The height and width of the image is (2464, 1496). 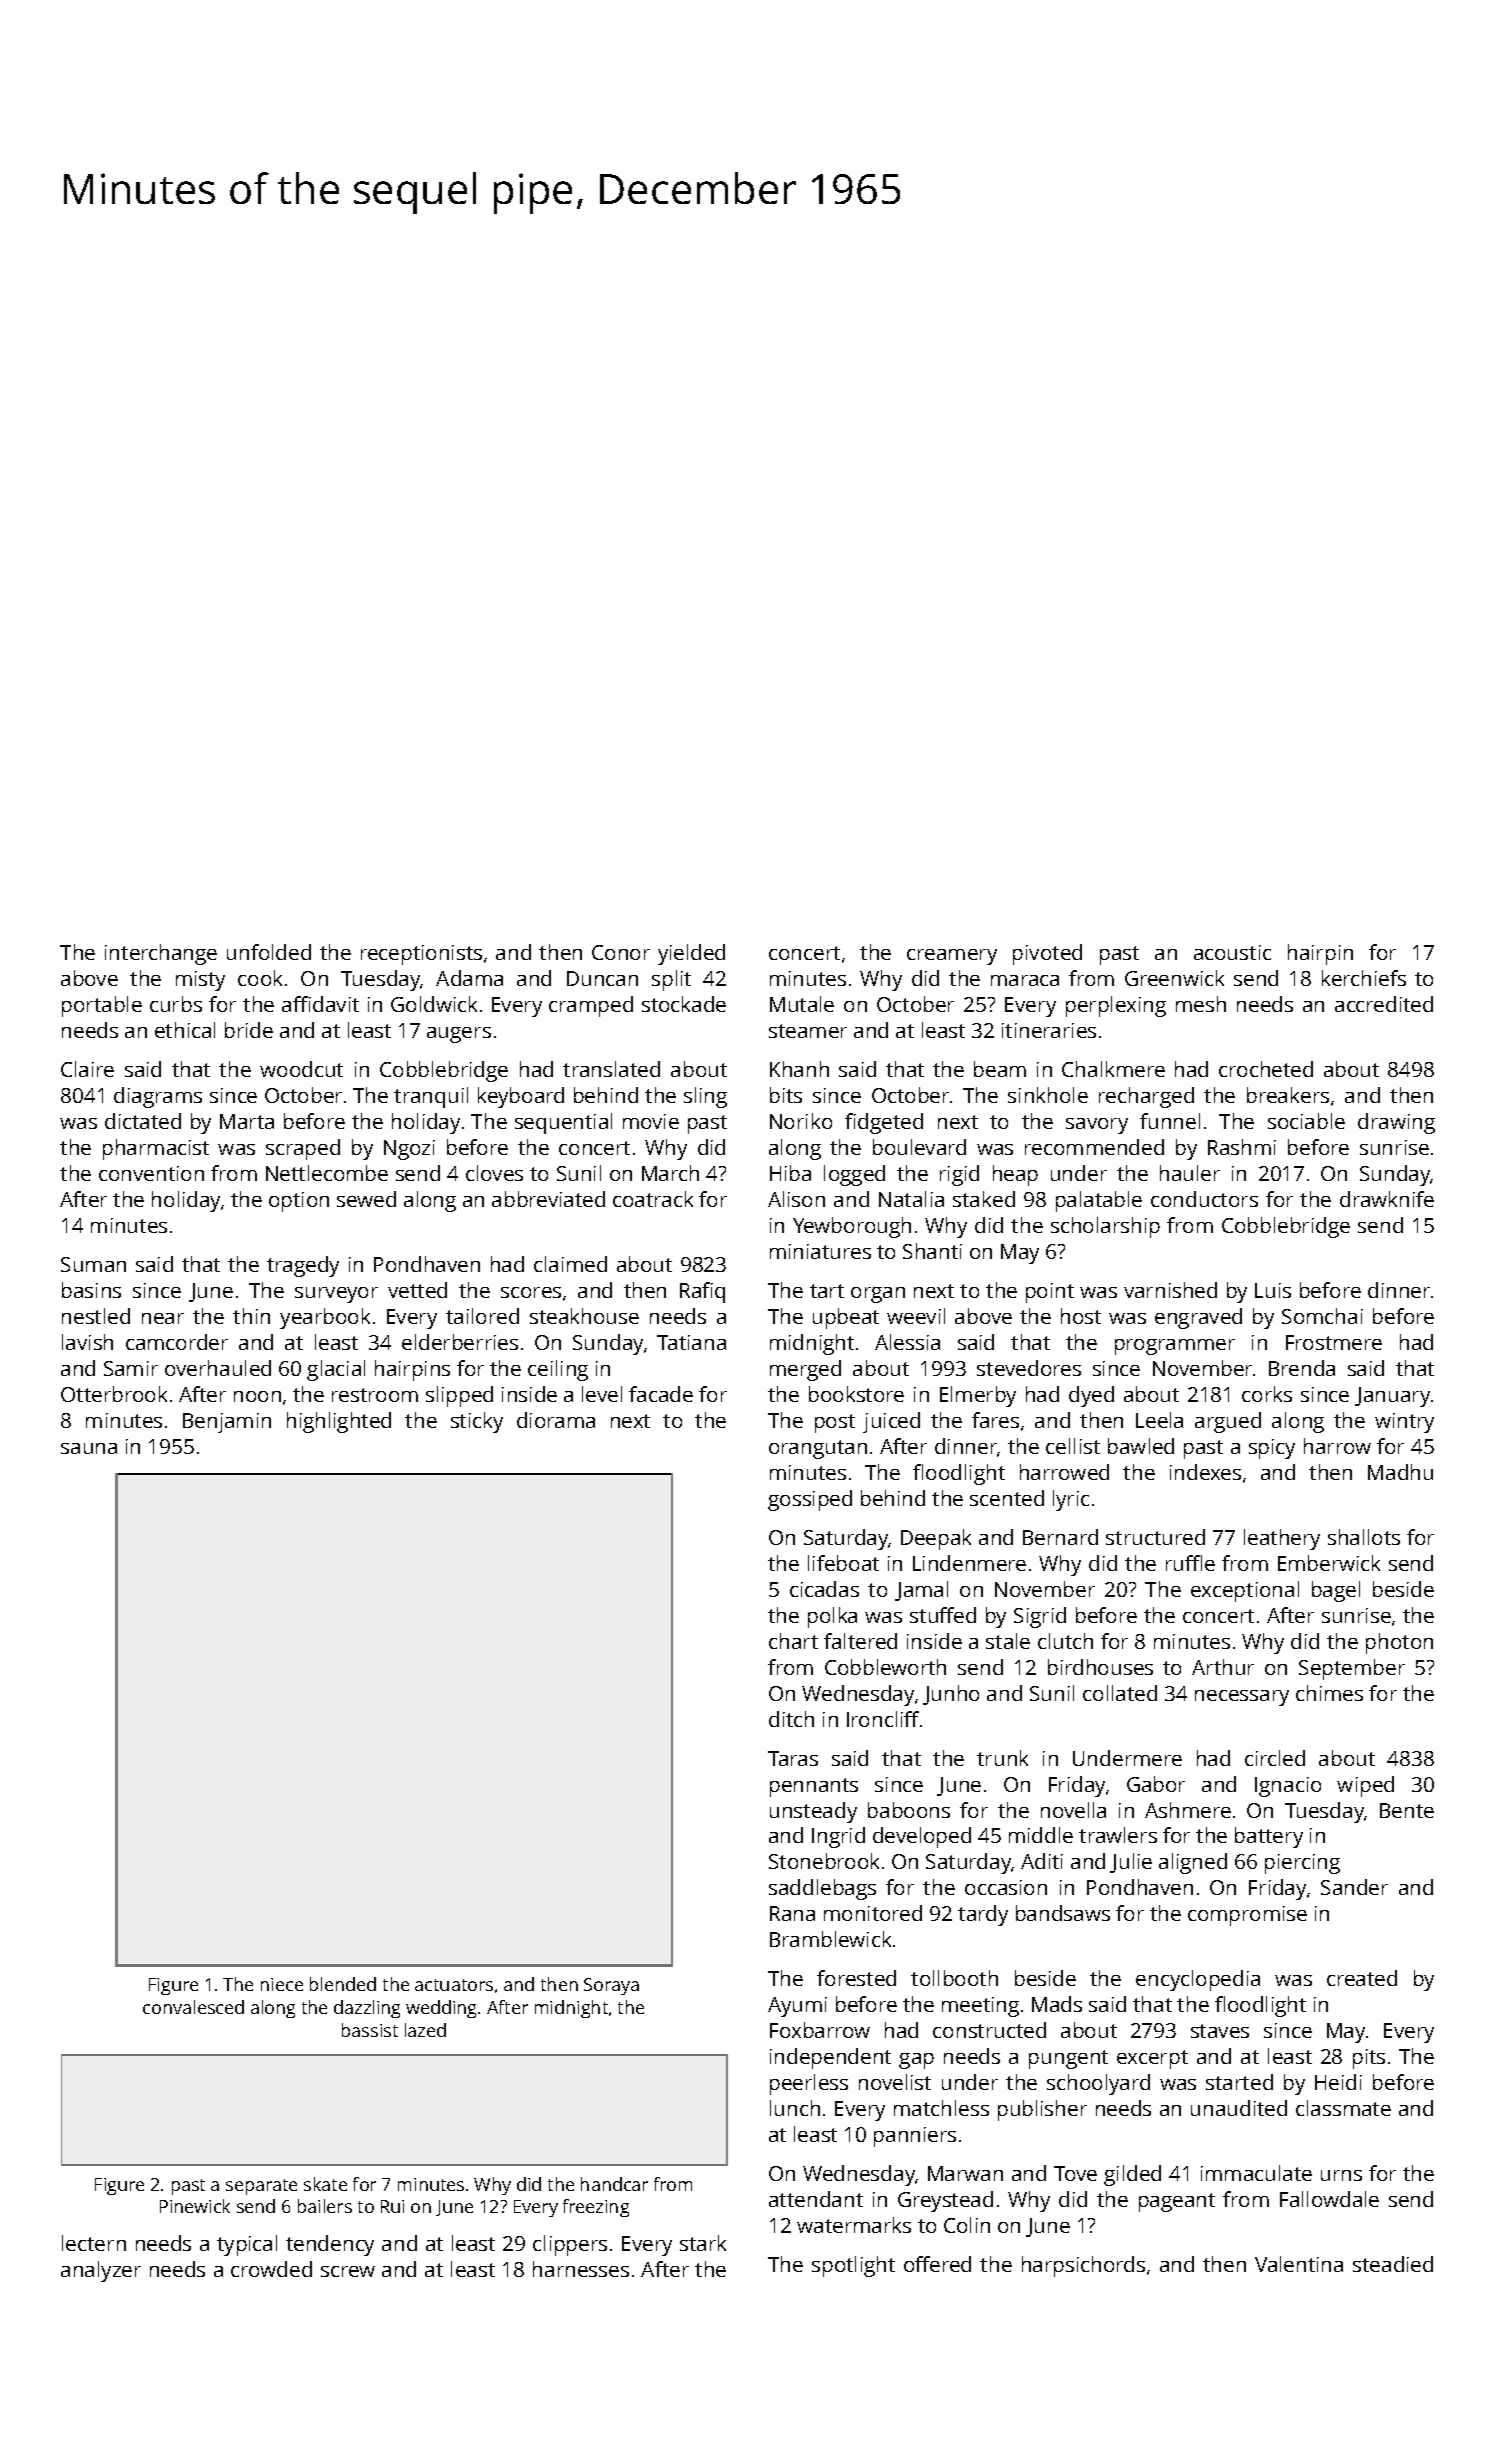 I want to click on sauna, so click(x=89, y=1448).
